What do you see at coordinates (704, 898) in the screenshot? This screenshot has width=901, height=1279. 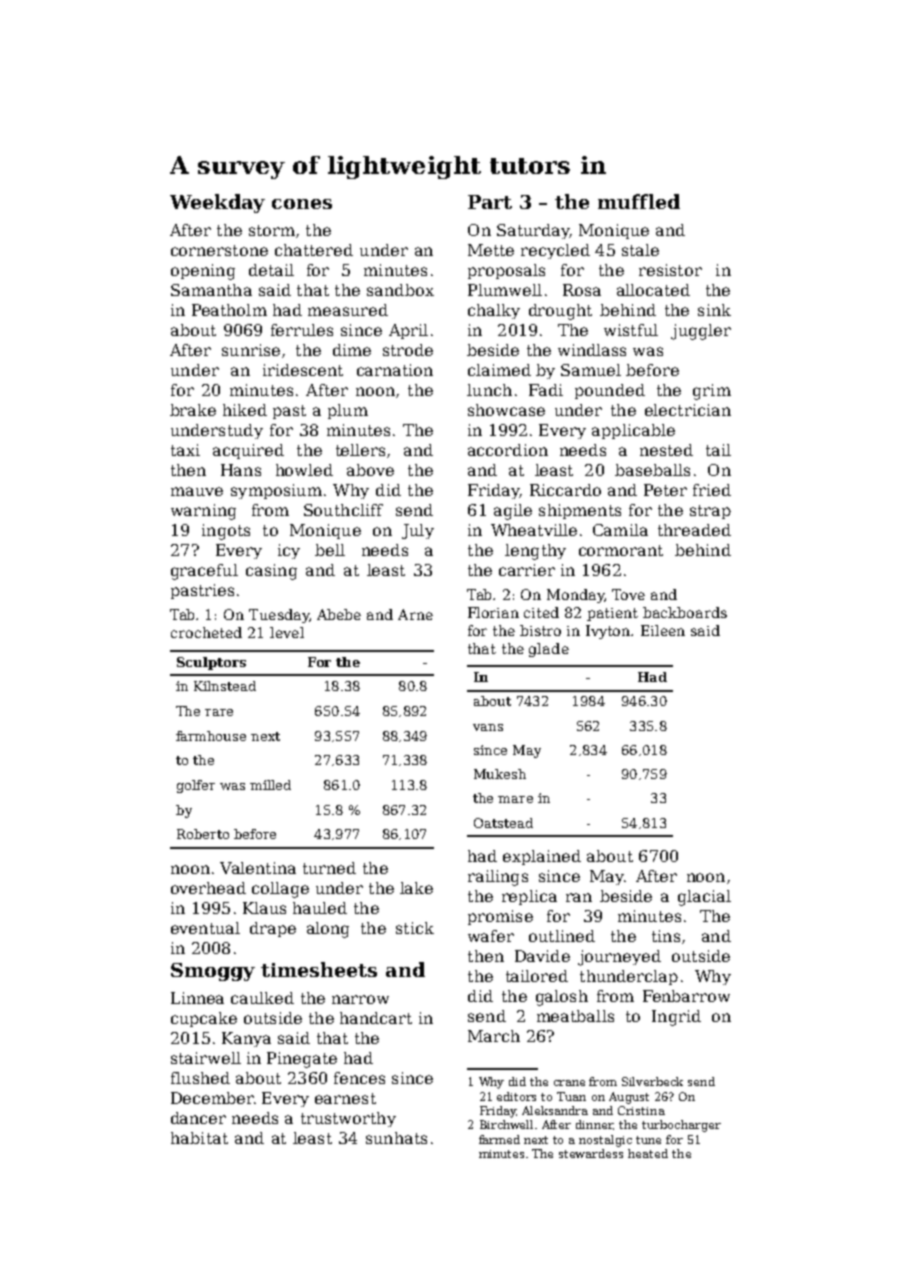 I see `glacial` at bounding box center [704, 898].
